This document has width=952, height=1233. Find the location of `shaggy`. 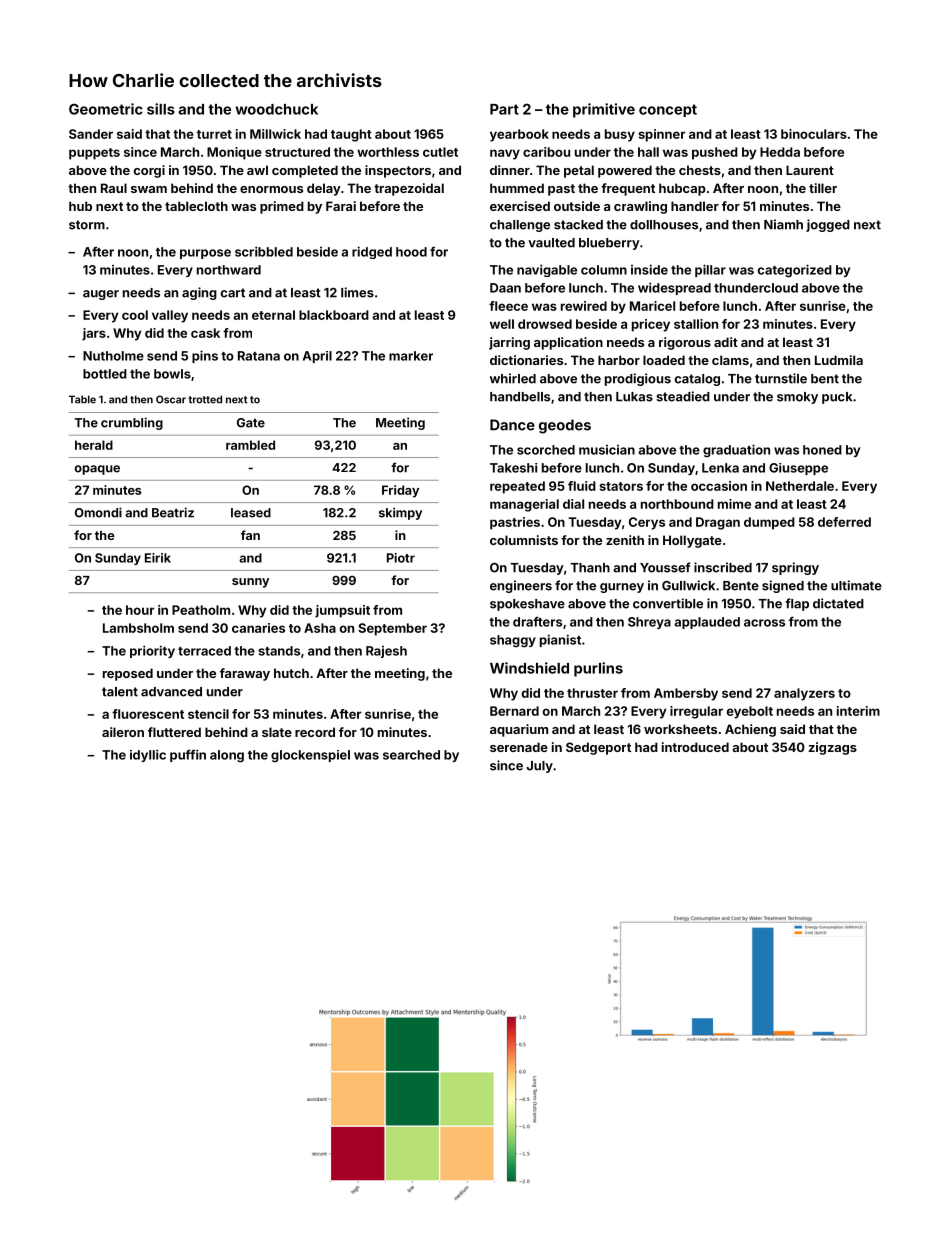

shaggy is located at coordinates (513, 641).
